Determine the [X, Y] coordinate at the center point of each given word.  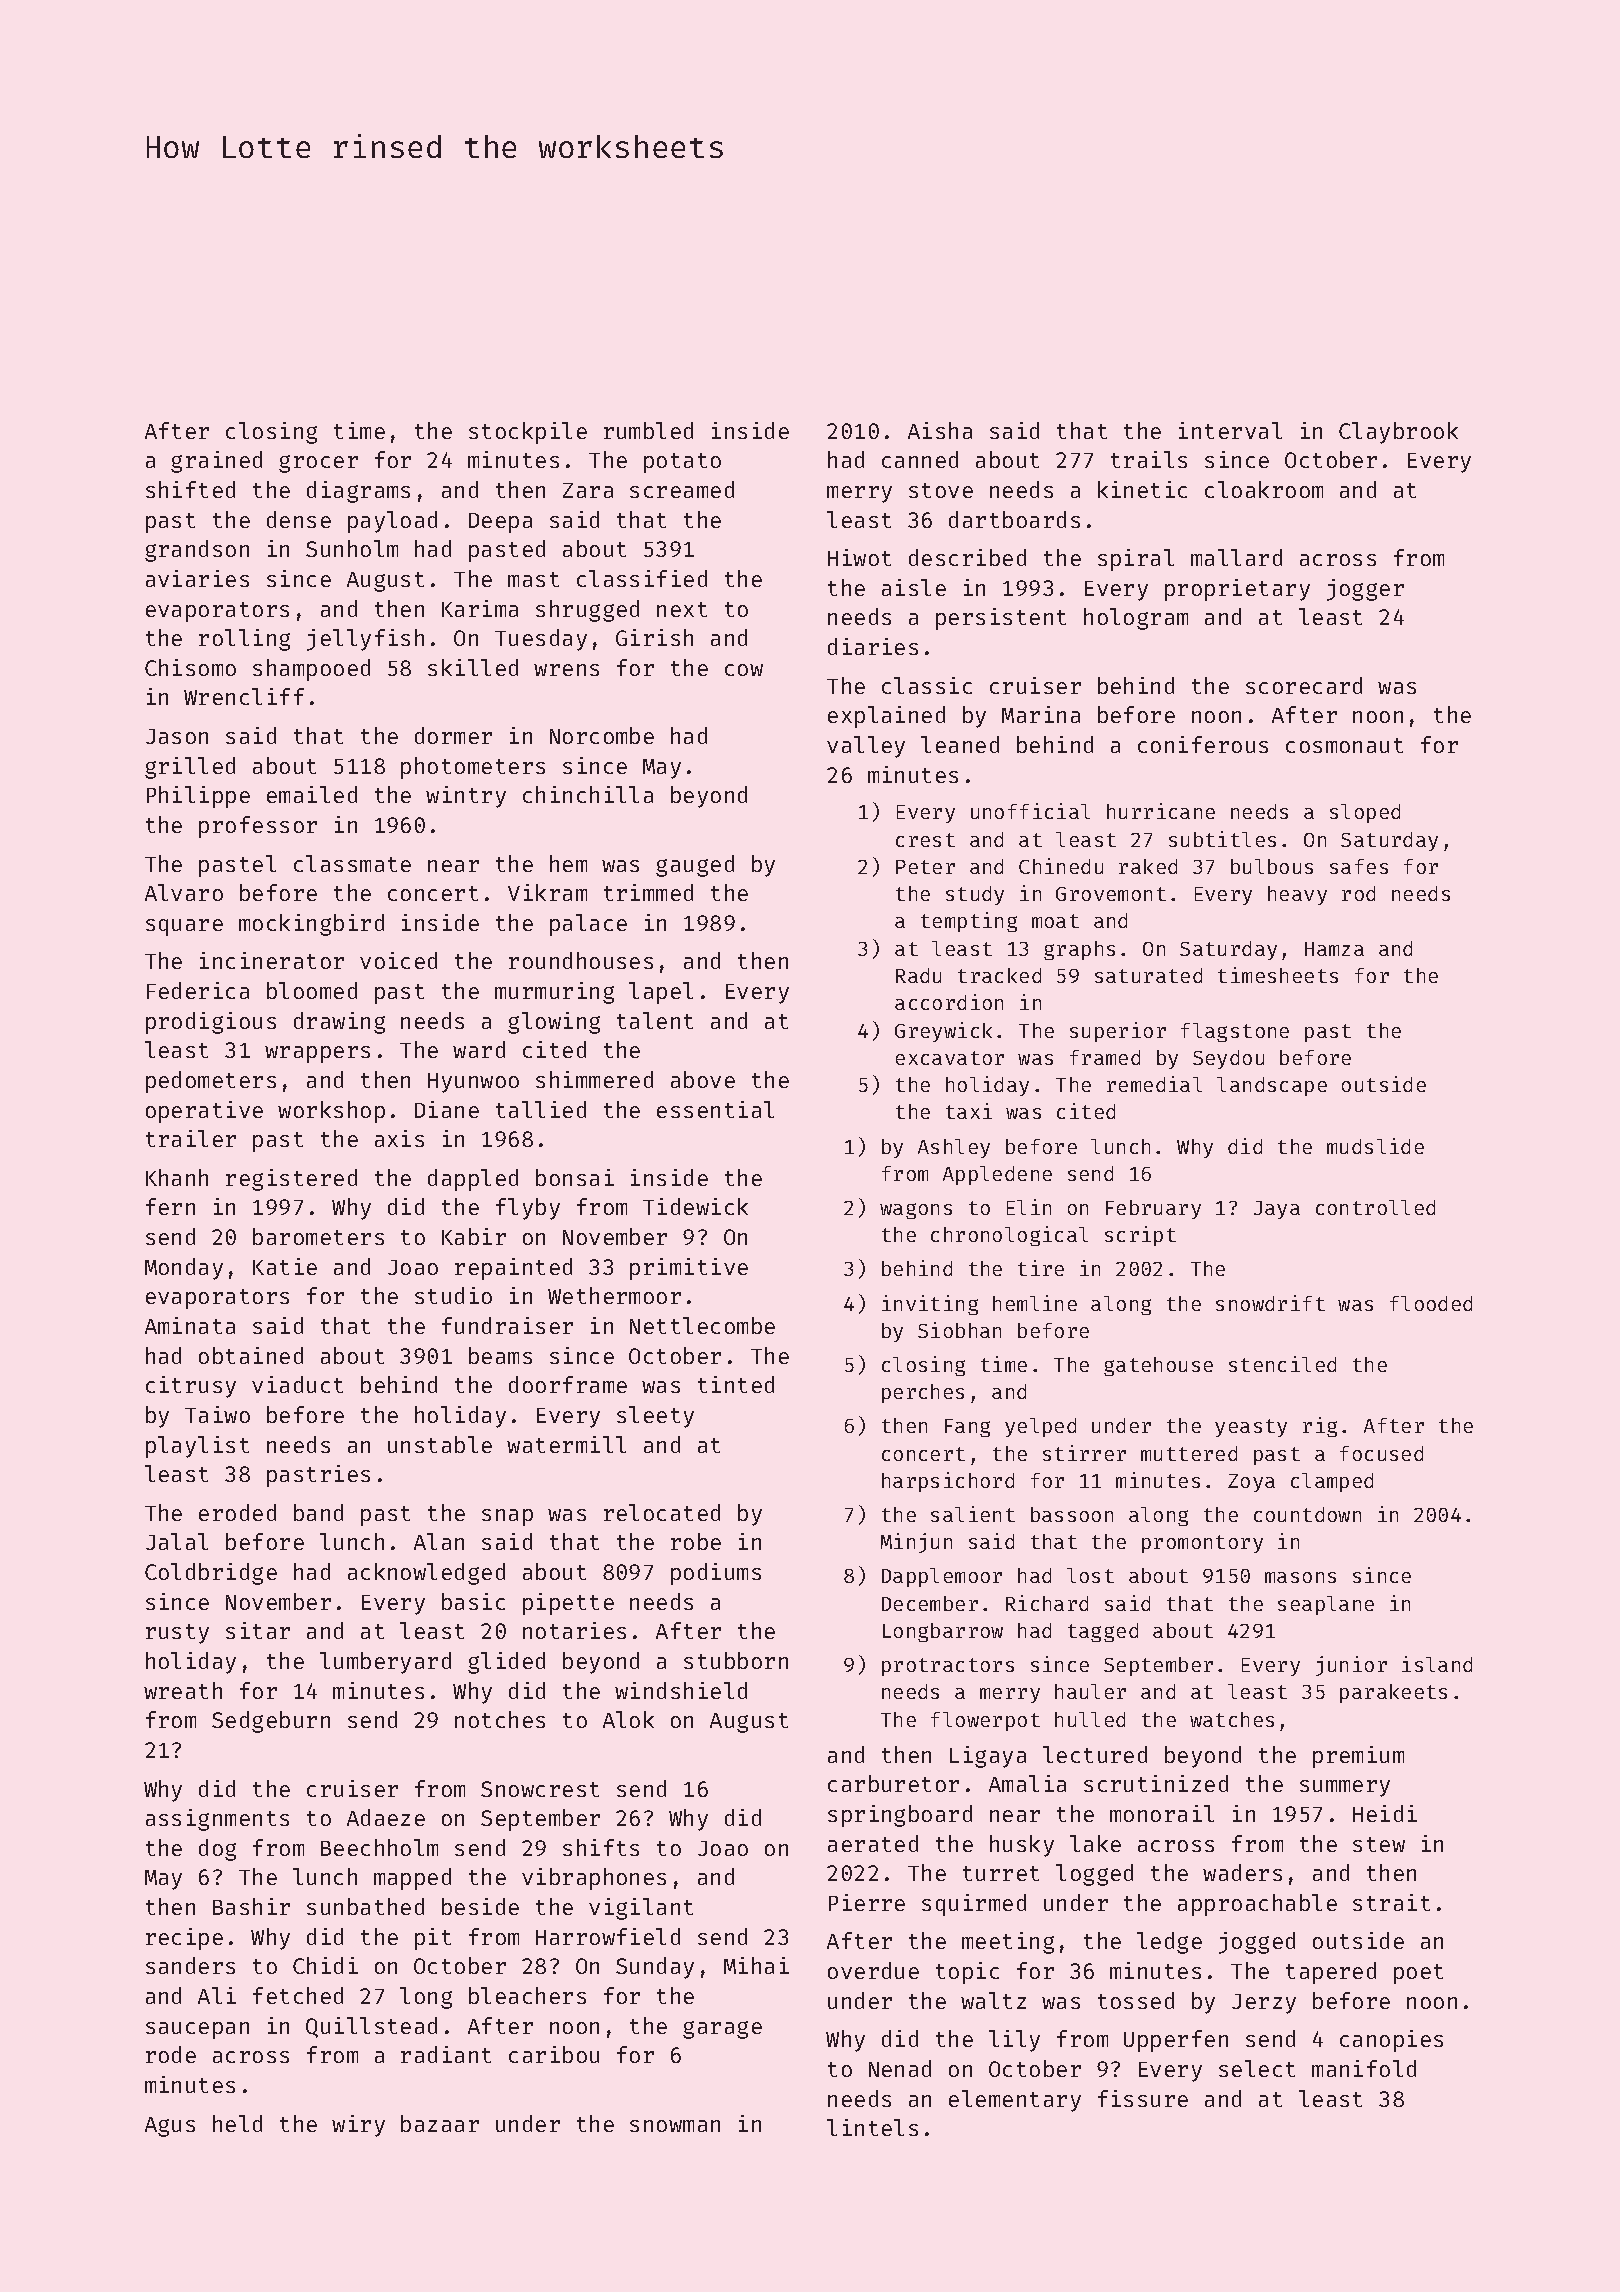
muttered [1189, 1453]
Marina [1041, 714]
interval [1230, 430]
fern [170, 1206]
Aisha [940, 430]
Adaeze [386, 1817]
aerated [873, 1843]
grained [216, 462]
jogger [1365, 590]
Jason [177, 736]
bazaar [440, 2123]
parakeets [1393, 1693]
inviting [930, 1305]
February [1153, 1209]
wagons [916, 1211]
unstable [440, 1444]
